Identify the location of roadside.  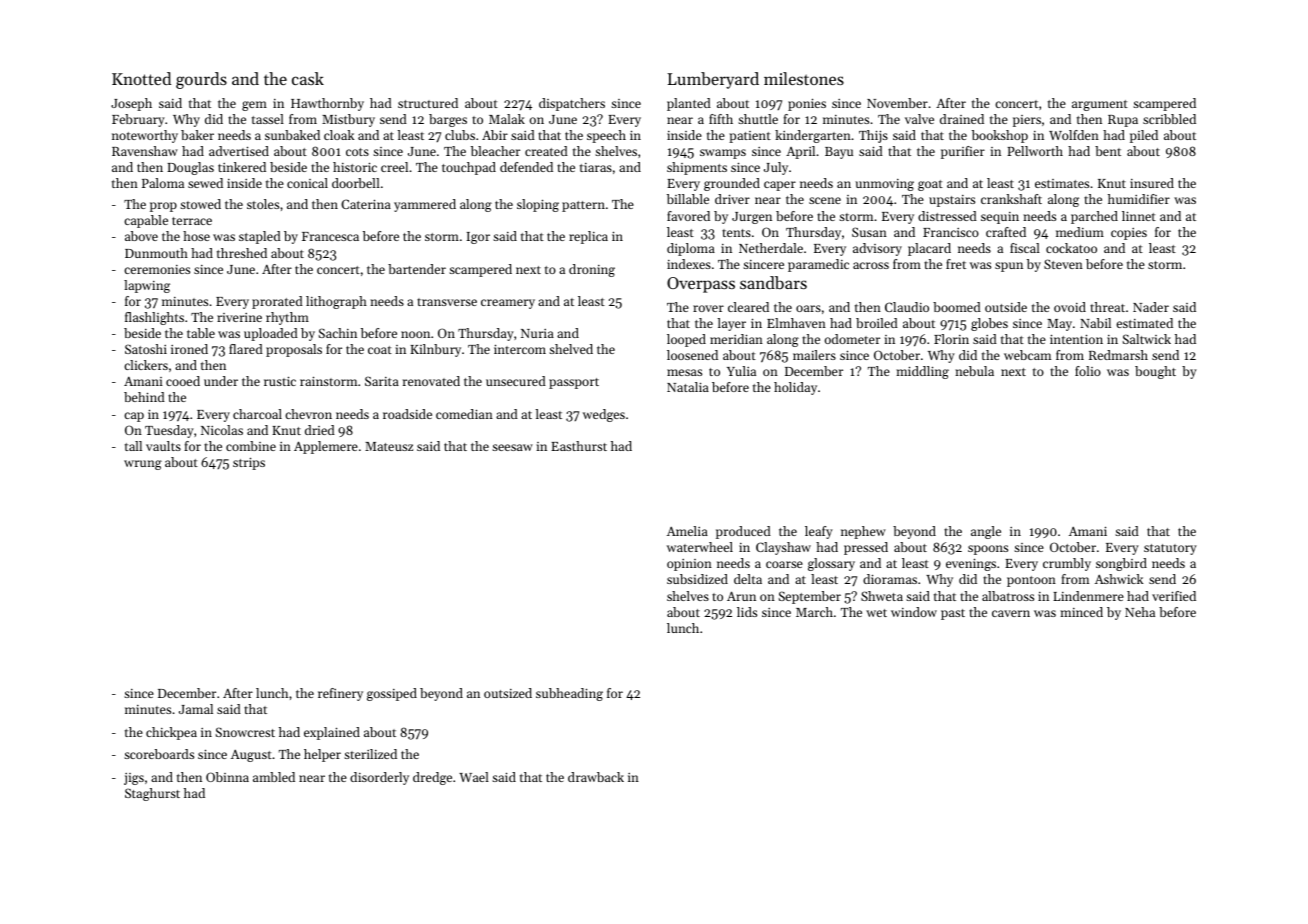
(407, 414).
